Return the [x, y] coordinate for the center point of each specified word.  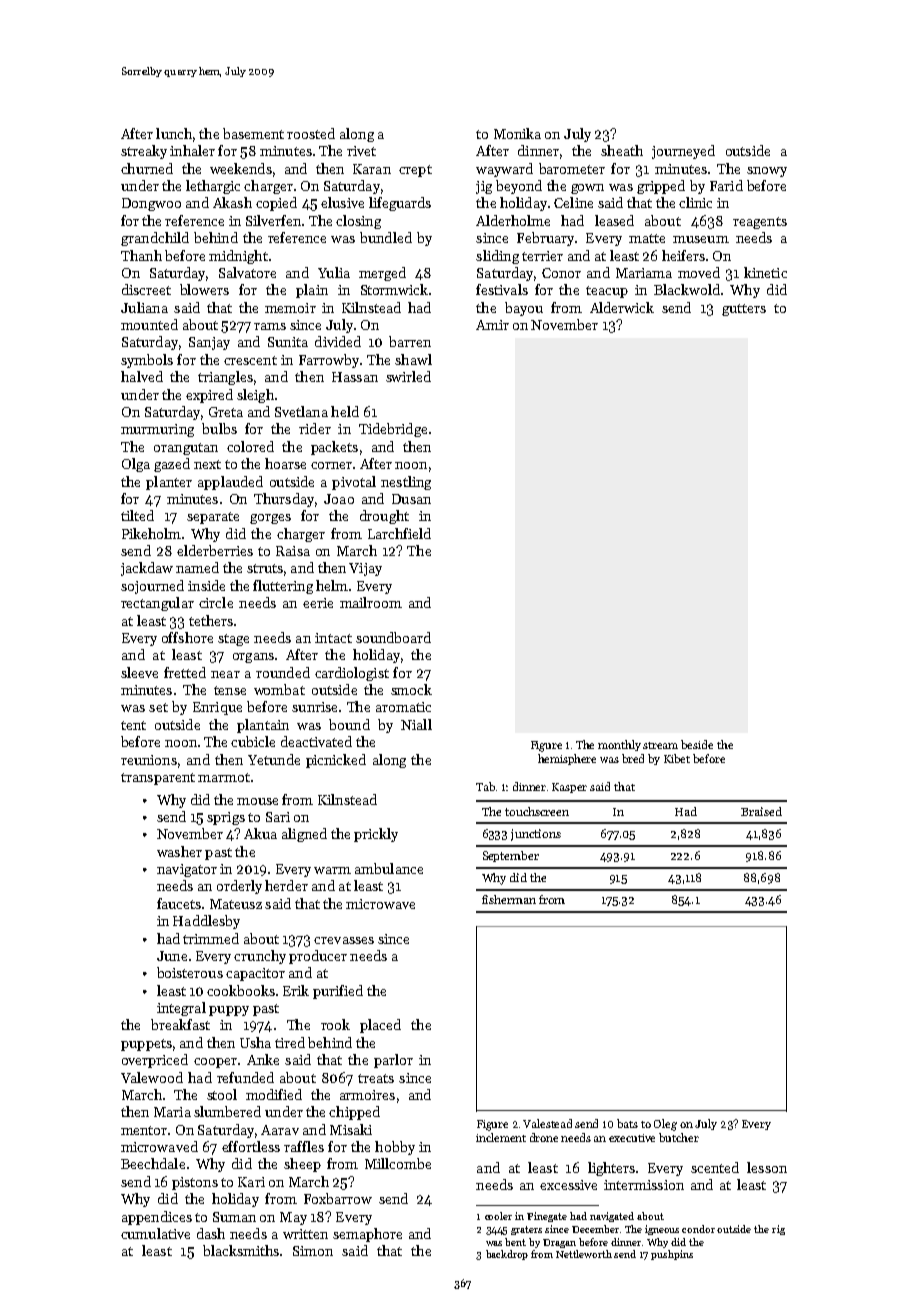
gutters [744, 310]
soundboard [393, 637]
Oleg [665, 1125]
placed [380, 1026]
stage [233, 640]
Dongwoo [151, 204]
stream [660, 745]
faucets [179, 903]
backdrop [507, 1255]
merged [382, 274]
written [305, 1234]
